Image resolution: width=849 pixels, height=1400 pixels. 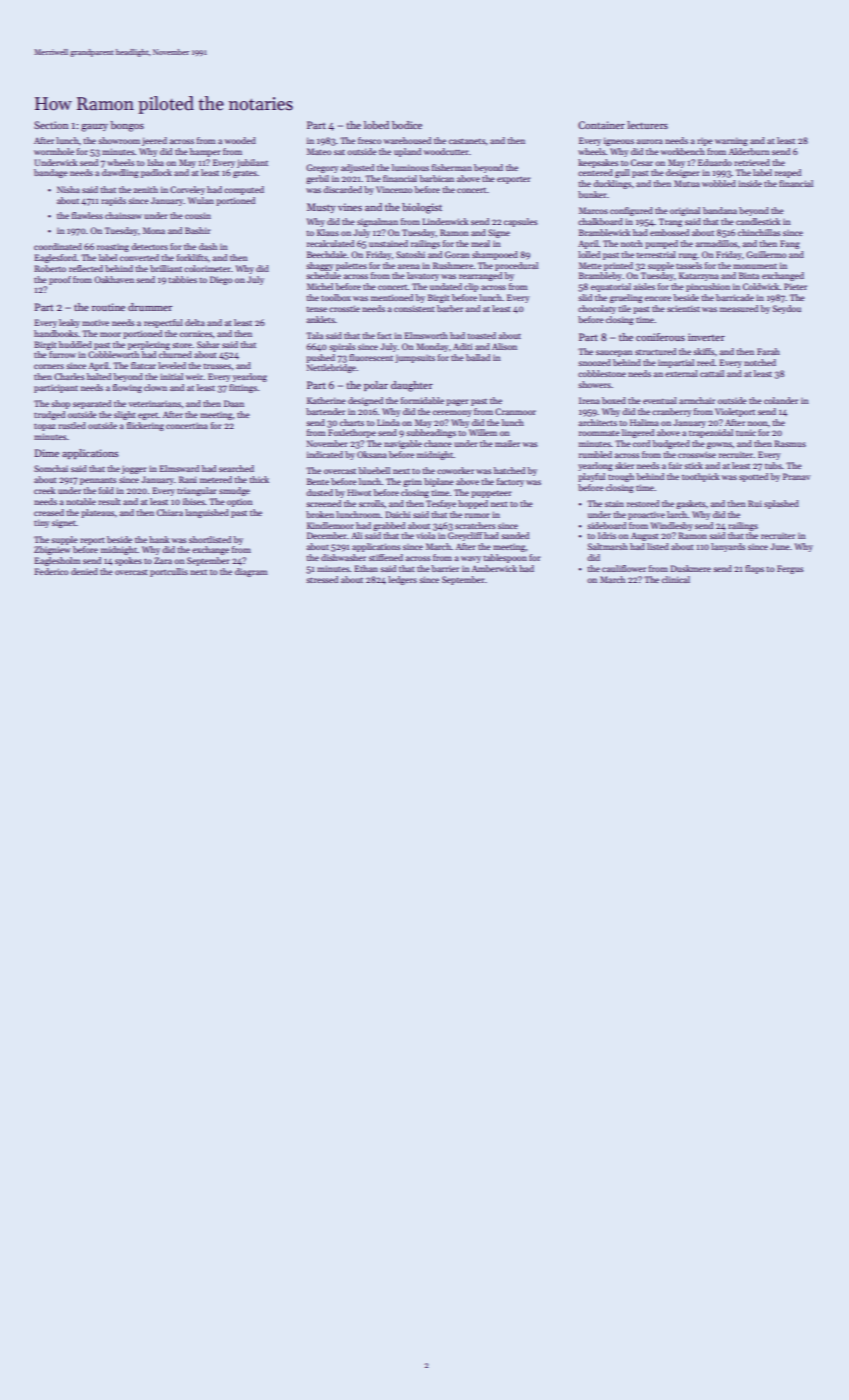 I want to click on grates, so click(x=245, y=174).
